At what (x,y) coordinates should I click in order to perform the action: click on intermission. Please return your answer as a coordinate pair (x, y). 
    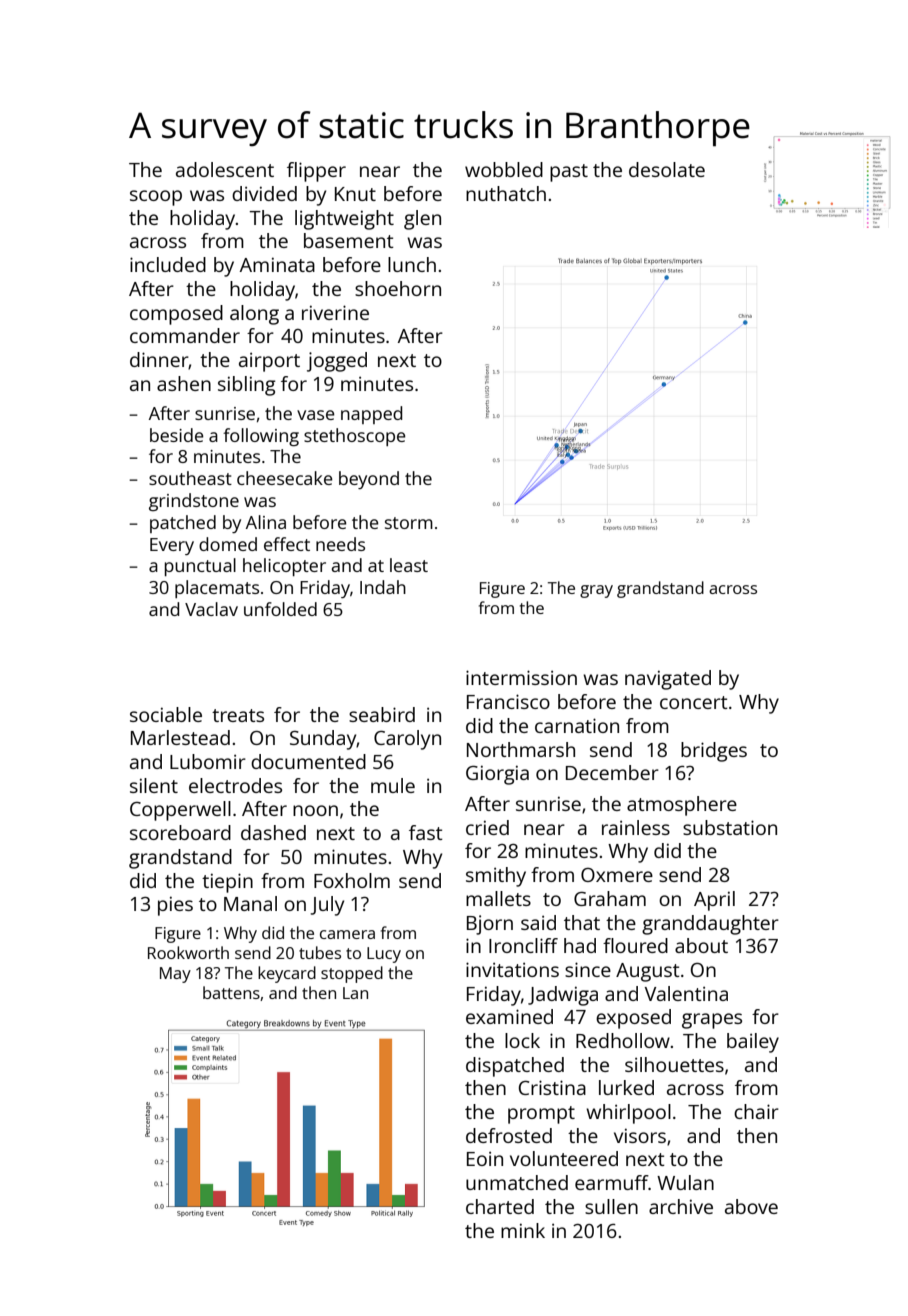
    Looking at the image, I should click on (521, 677).
